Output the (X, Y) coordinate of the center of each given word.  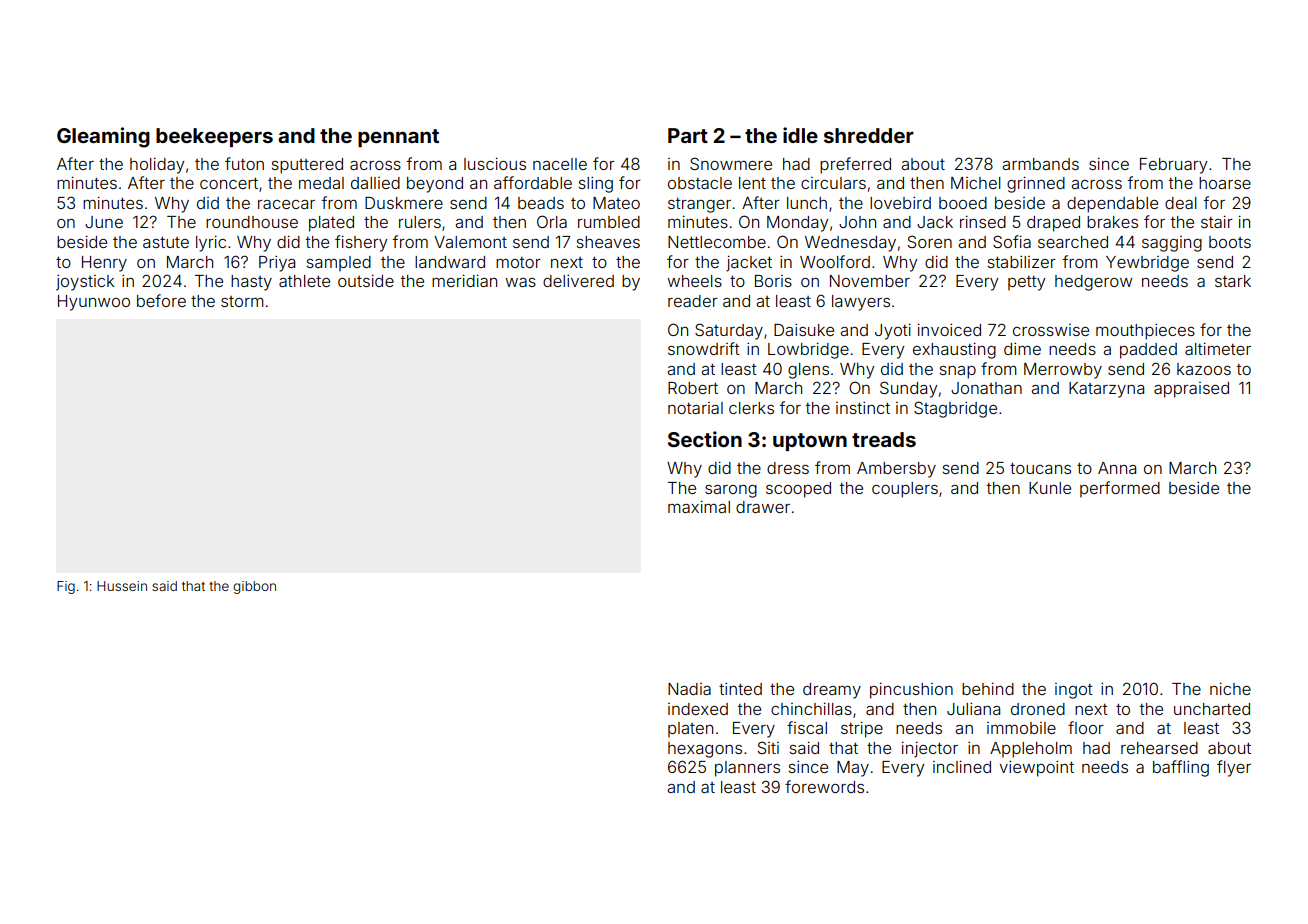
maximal (699, 507)
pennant (398, 138)
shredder (869, 135)
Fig (66, 587)
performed (1120, 489)
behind (988, 689)
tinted (740, 689)
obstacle (700, 183)
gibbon (254, 587)
